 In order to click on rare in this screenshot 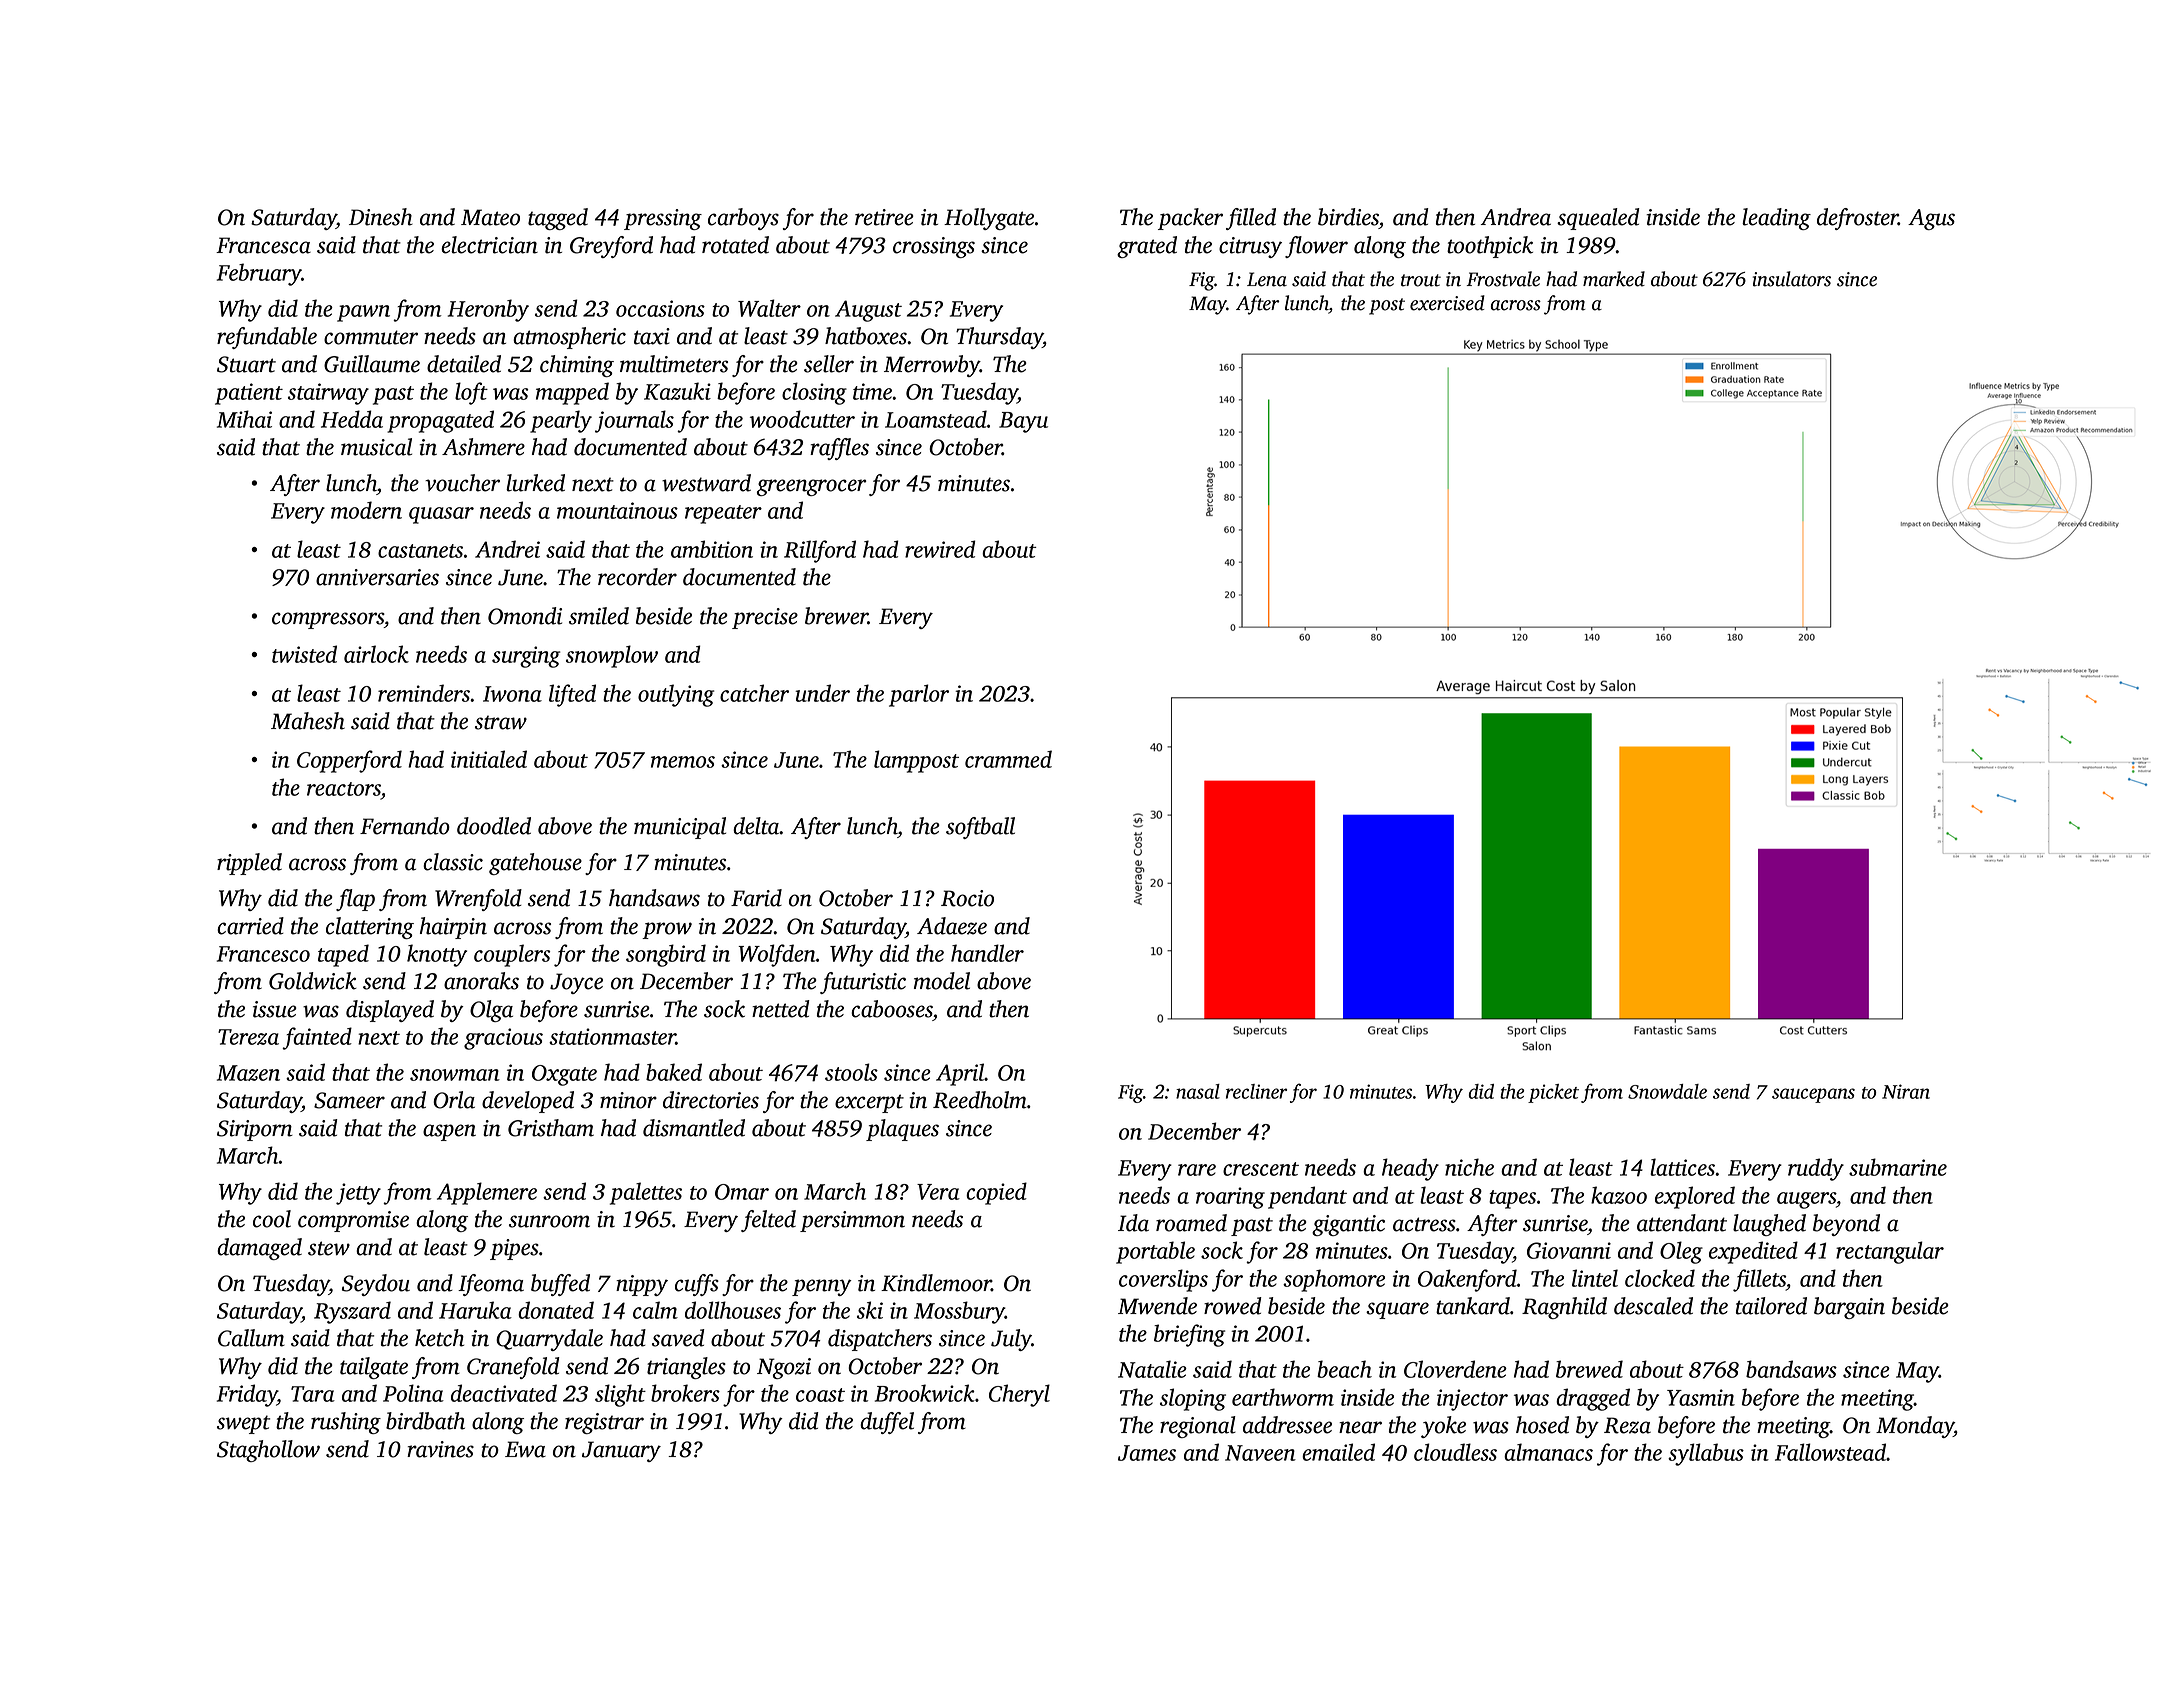, I will do `click(1197, 1170)`.
